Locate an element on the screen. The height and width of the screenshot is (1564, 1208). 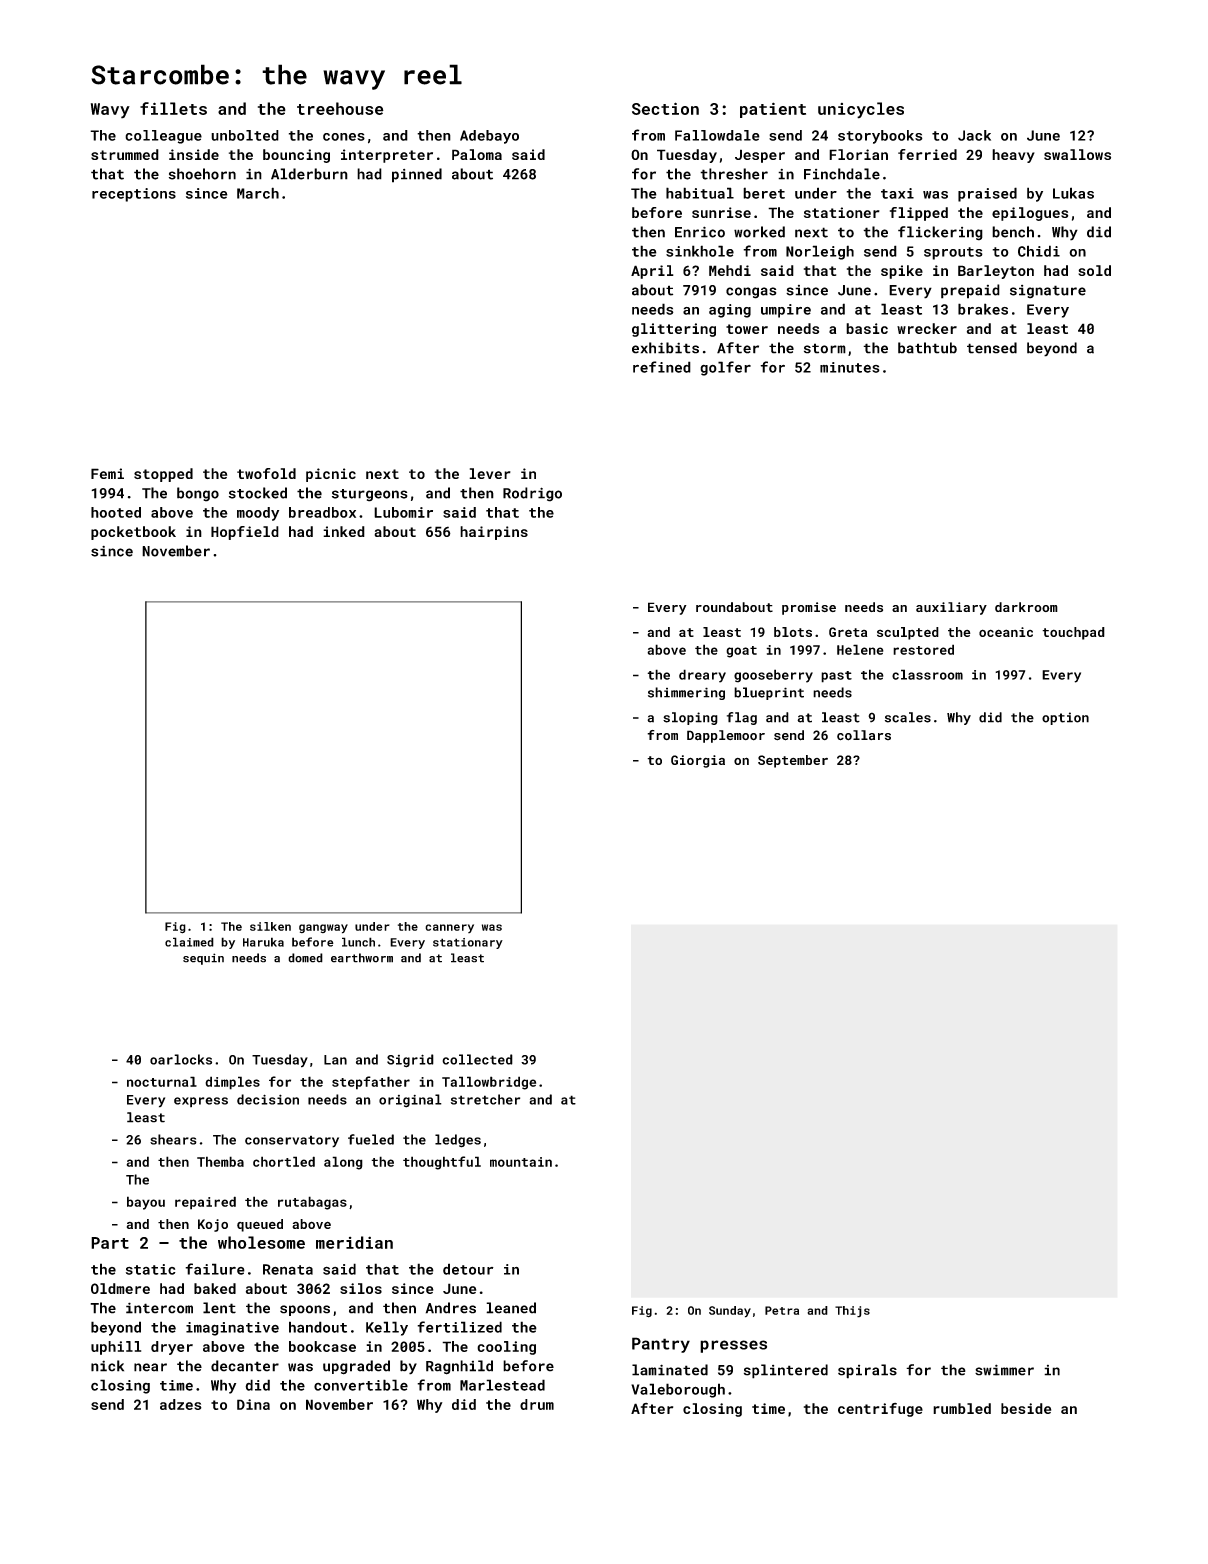
gangway is located at coordinates (323, 929).
